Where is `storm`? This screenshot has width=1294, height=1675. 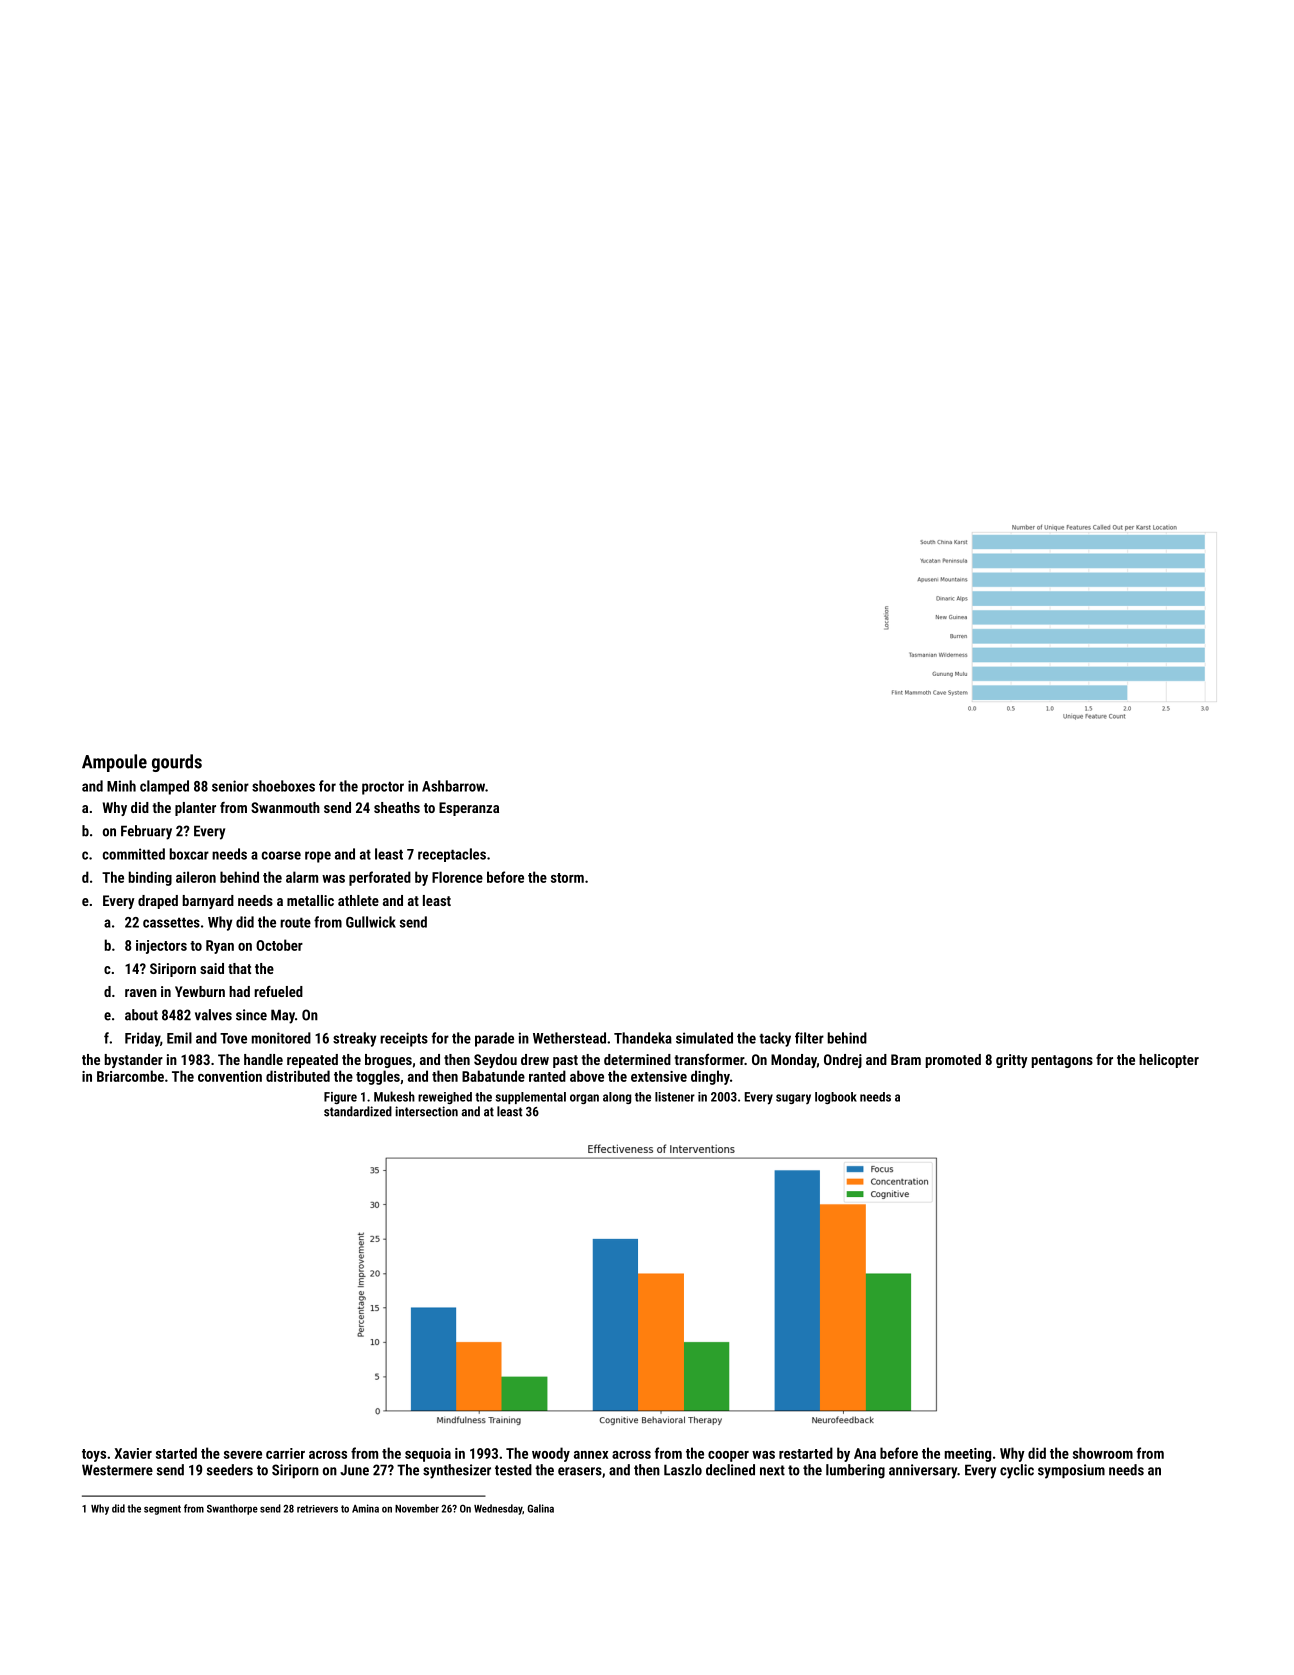 storm is located at coordinates (567, 878).
